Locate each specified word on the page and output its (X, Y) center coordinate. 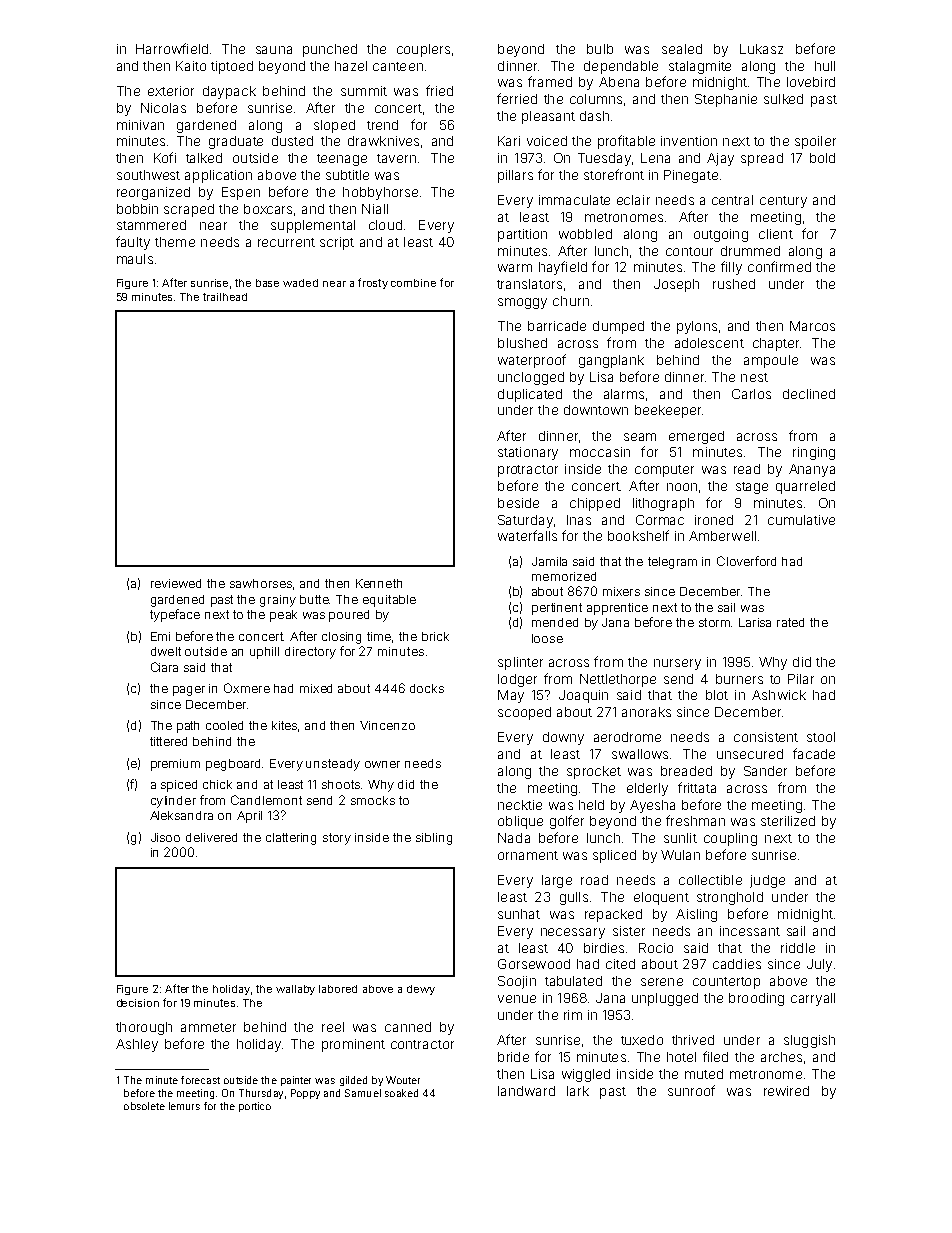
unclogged (531, 378)
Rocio (656, 948)
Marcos (812, 326)
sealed (682, 49)
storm (714, 622)
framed (550, 81)
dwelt (166, 651)
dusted (292, 141)
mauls (135, 259)
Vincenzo (387, 725)
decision (138, 1003)
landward (526, 1091)
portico (255, 1107)
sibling (434, 839)
